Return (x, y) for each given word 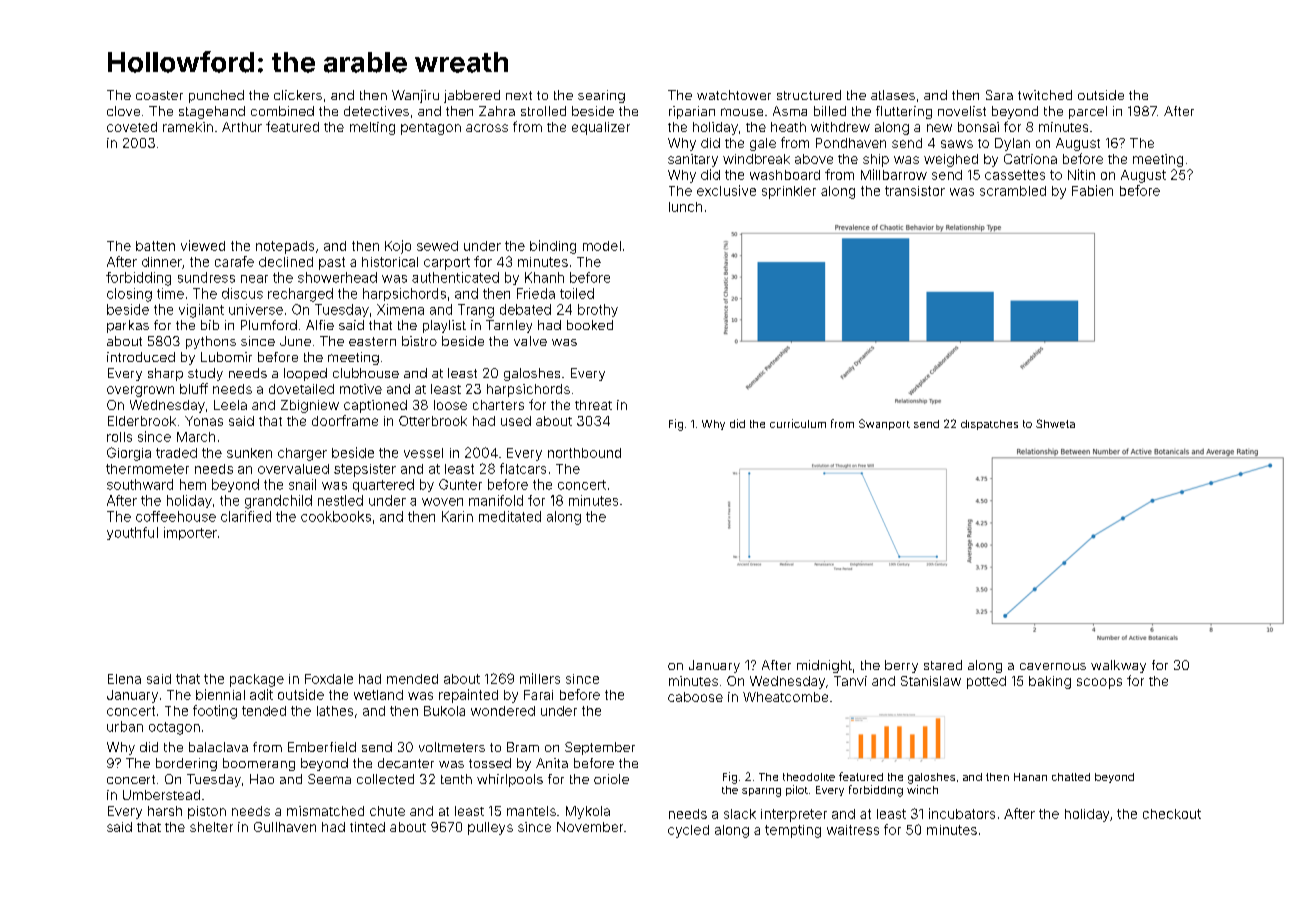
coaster (159, 95)
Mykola (588, 812)
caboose (695, 697)
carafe (234, 261)
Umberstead (161, 795)
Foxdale (329, 679)
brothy (598, 310)
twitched (1045, 95)
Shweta (1055, 423)
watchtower (734, 95)
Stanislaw (931, 681)
